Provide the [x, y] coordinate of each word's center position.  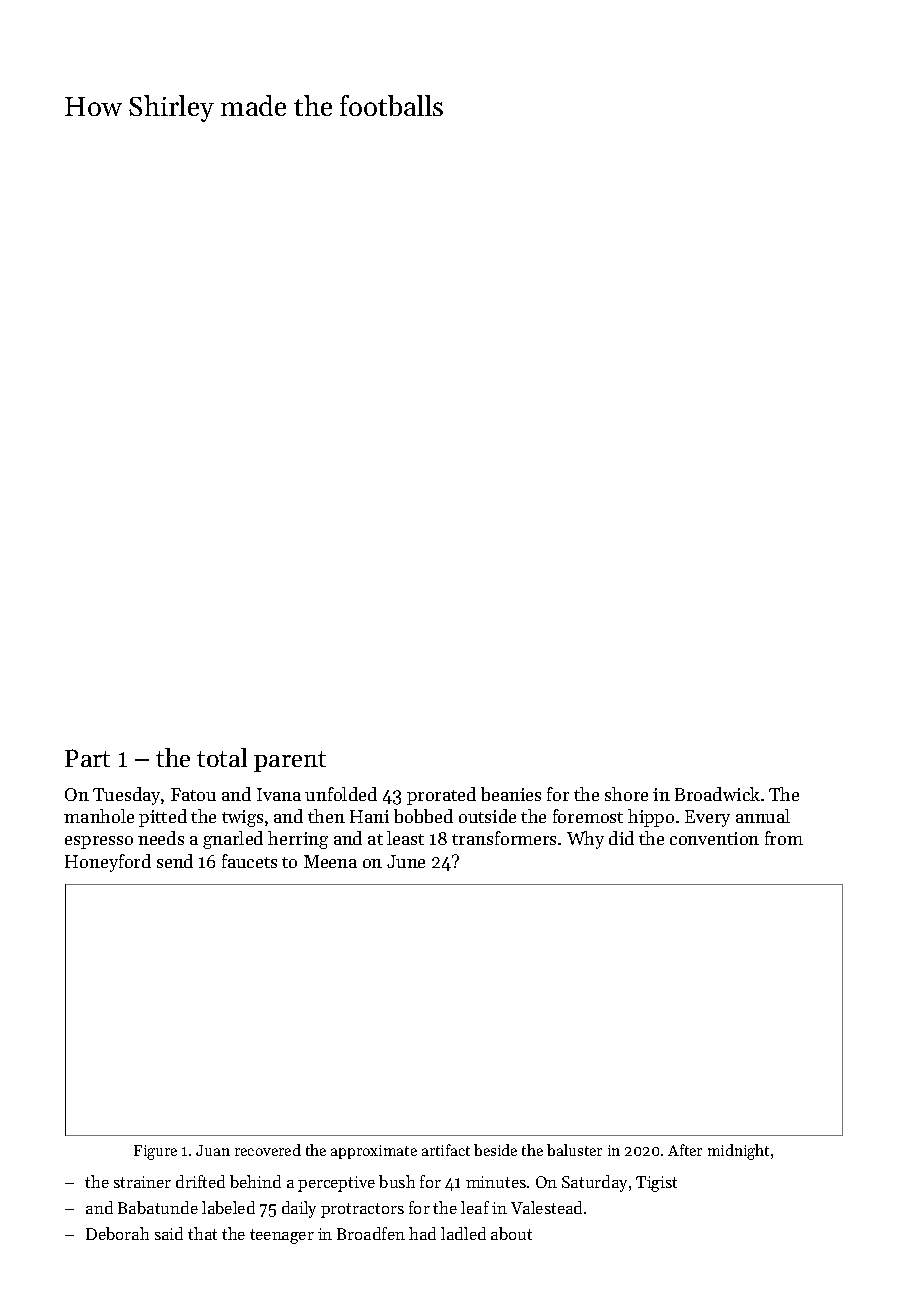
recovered [268, 1150]
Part [87, 758]
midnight [738, 1152]
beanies [511, 794]
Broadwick [717, 794]
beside [495, 1150]
